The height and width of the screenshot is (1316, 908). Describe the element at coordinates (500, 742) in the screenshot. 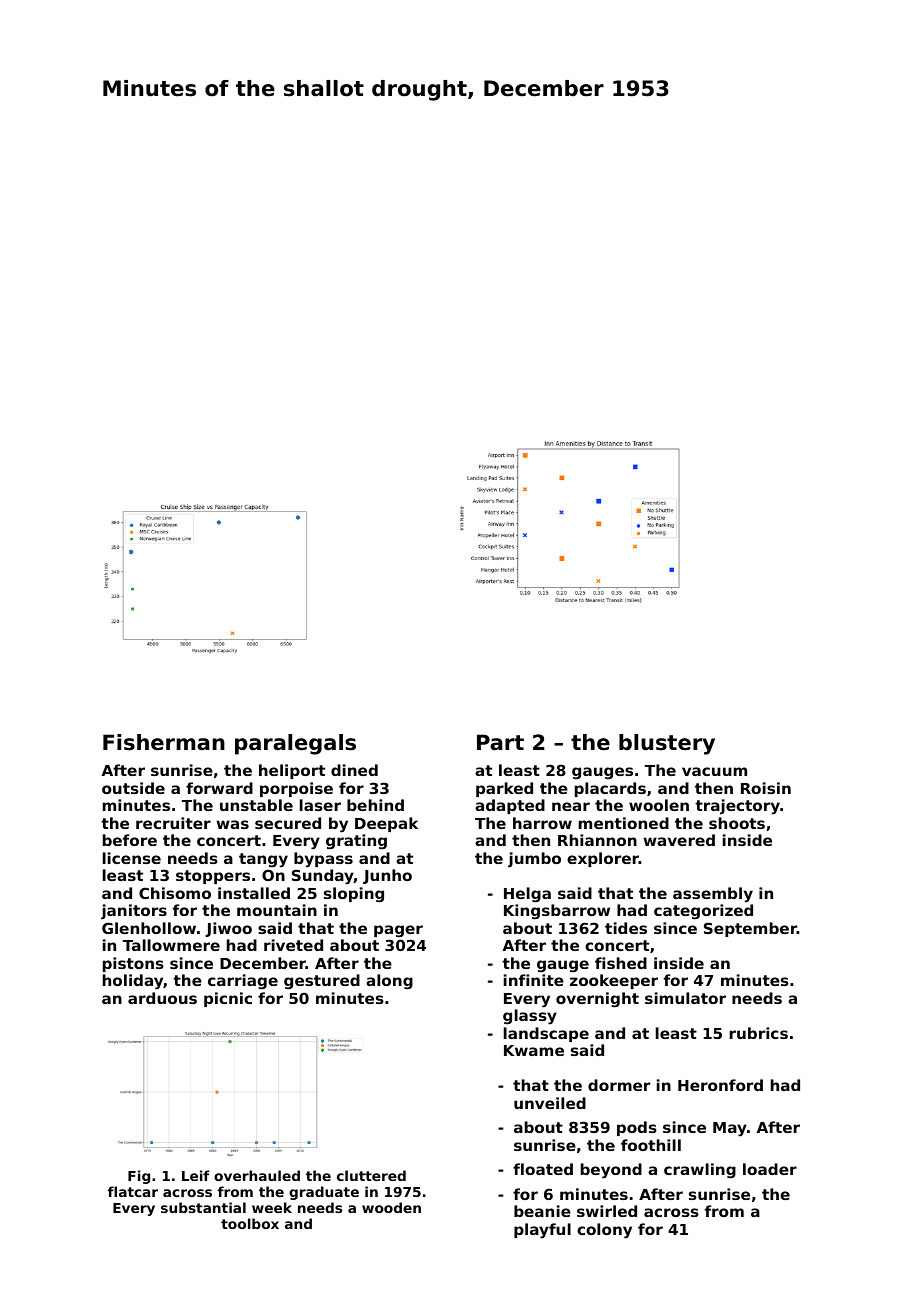

I see `Part` at that location.
